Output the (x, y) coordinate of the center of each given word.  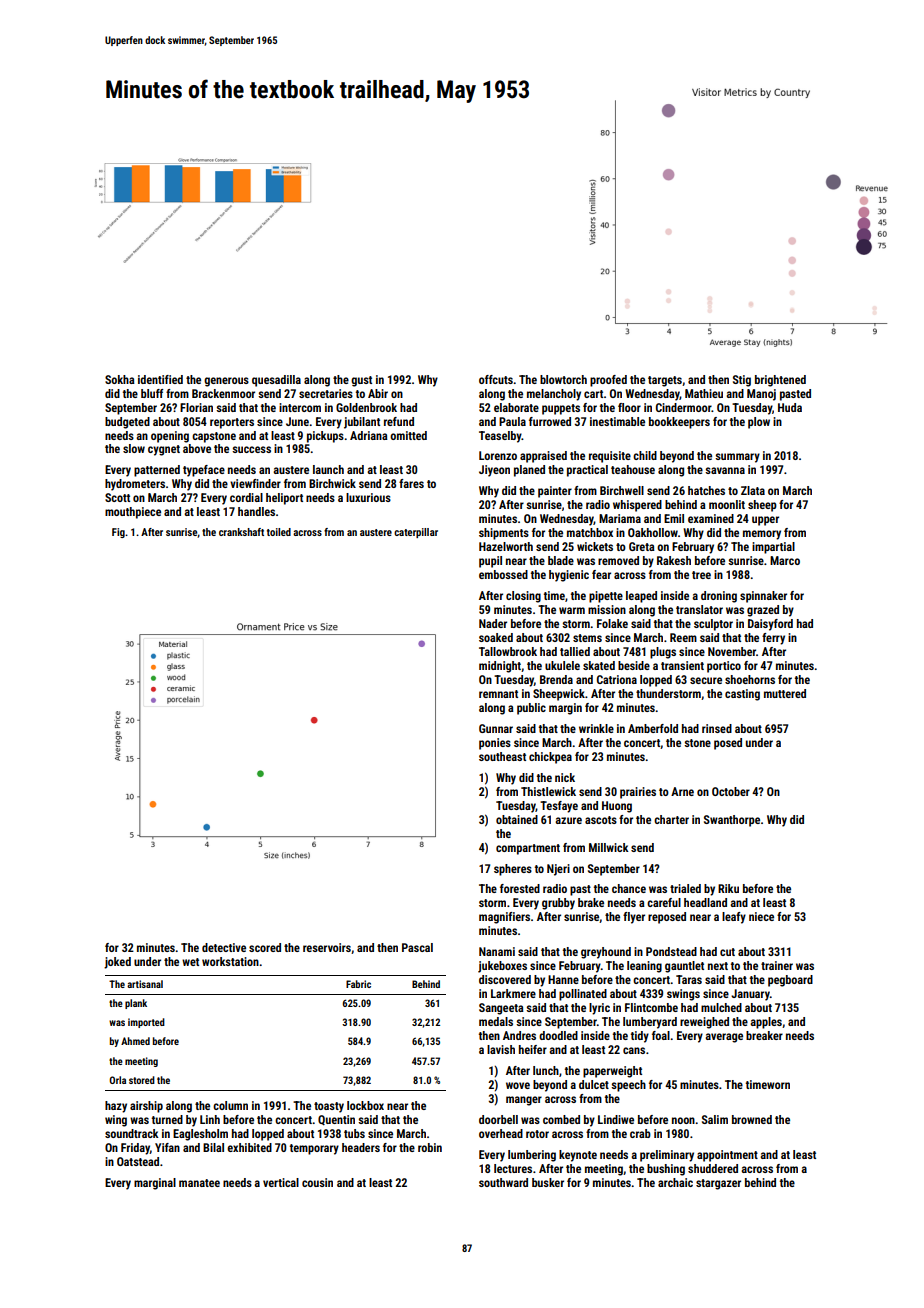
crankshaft (241, 532)
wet (190, 962)
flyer (634, 918)
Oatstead (138, 1161)
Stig (742, 381)
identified (160, 379)
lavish (501, 1049)
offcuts (496, 379)
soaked (496, 637)
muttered (785, 693)
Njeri (558, 870)
